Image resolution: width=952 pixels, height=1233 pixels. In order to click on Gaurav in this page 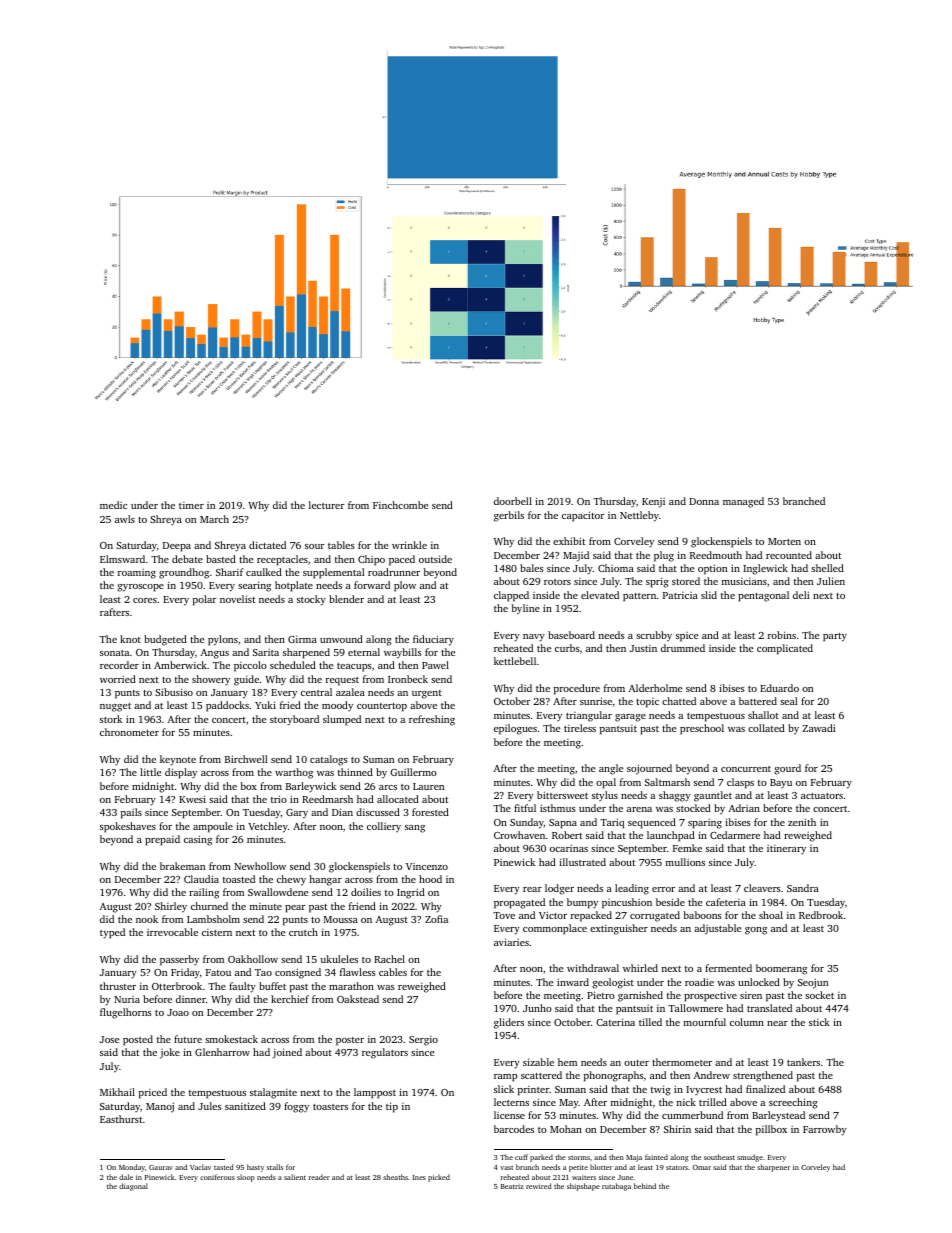, I will do `click(161, 1167)`.
